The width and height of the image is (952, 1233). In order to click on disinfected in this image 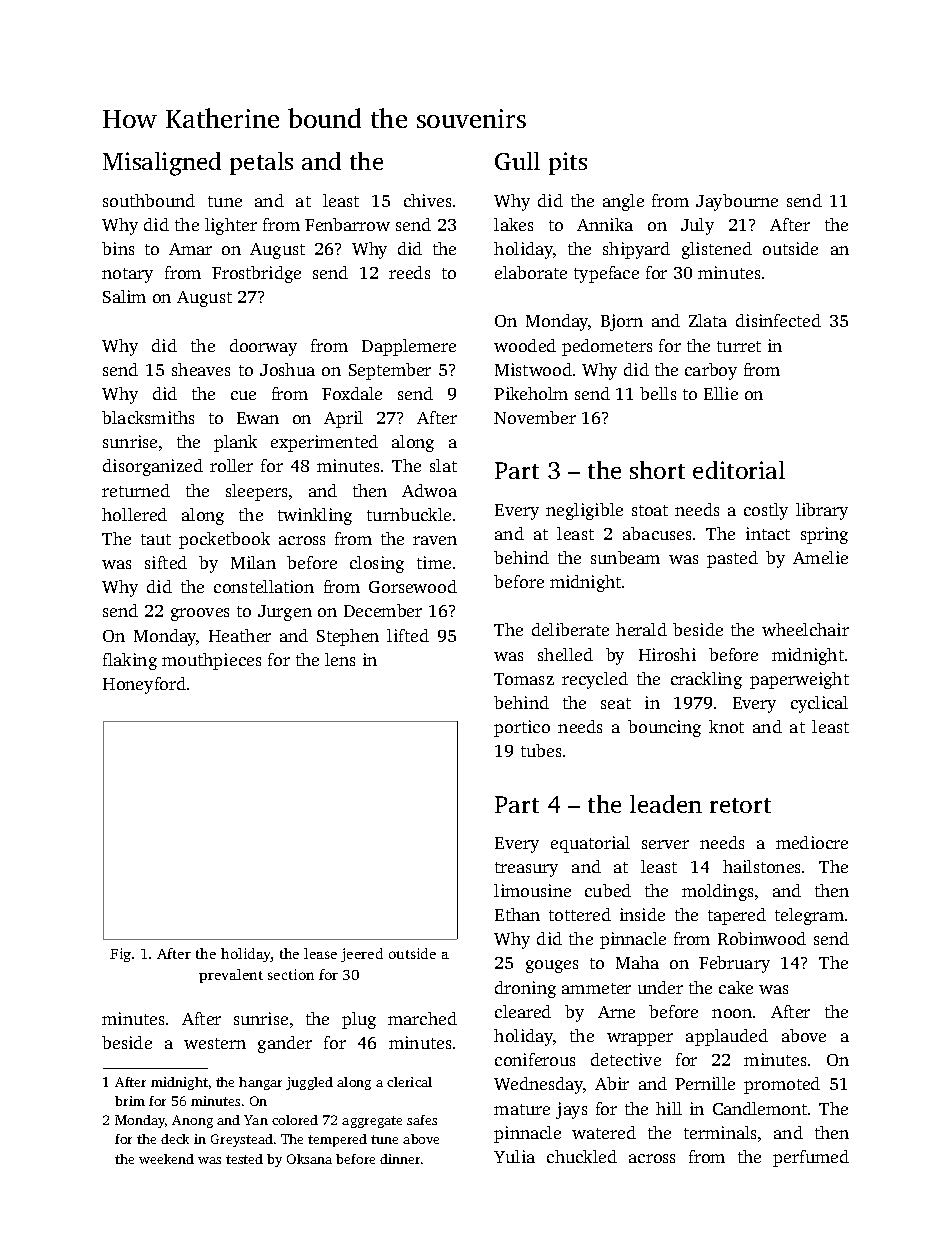, I will do `click(778, 320)`.
